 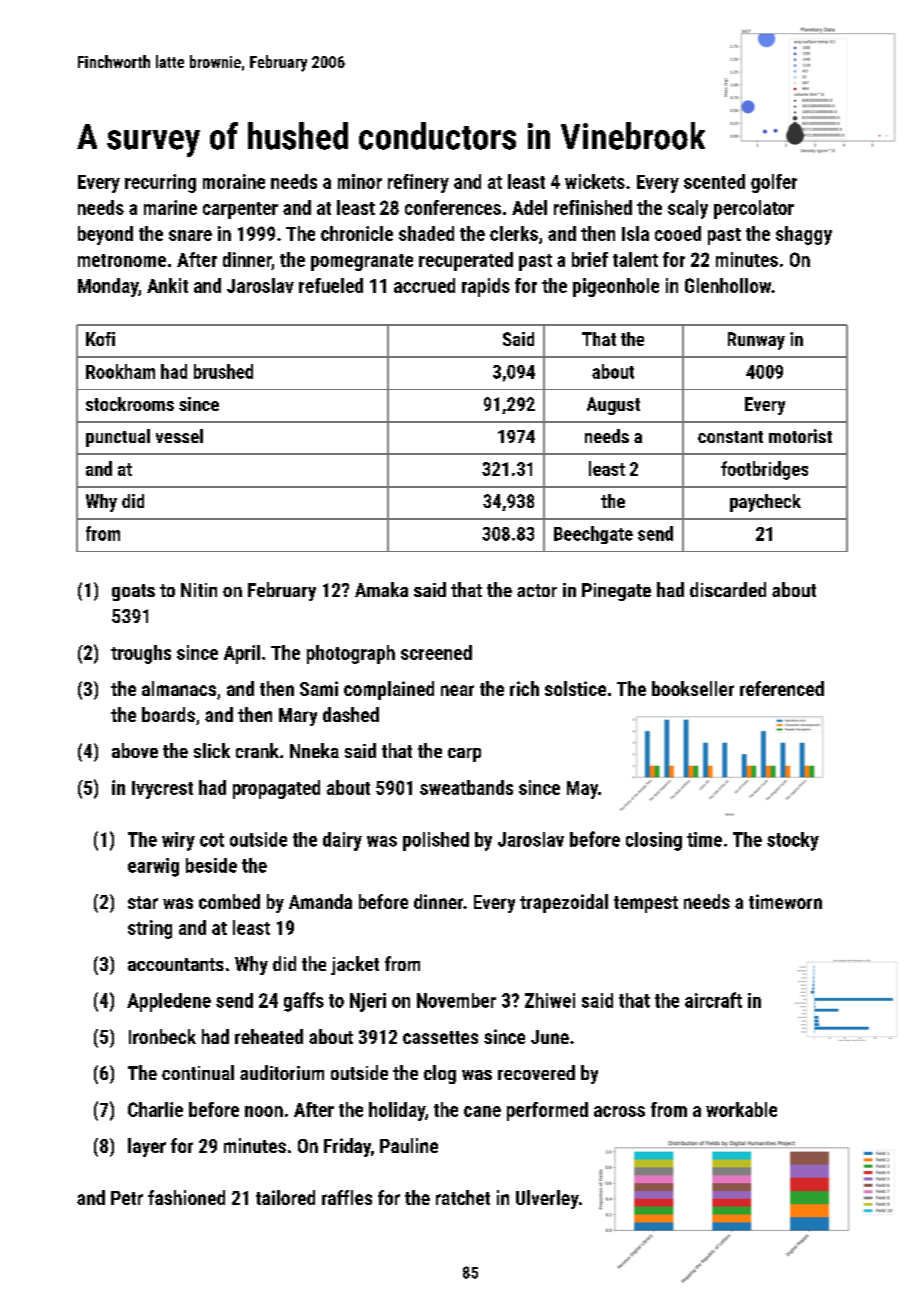 What do you see at coordinates (654, 841) in the document?
I see `closing` at bounding box center [654, 841].
